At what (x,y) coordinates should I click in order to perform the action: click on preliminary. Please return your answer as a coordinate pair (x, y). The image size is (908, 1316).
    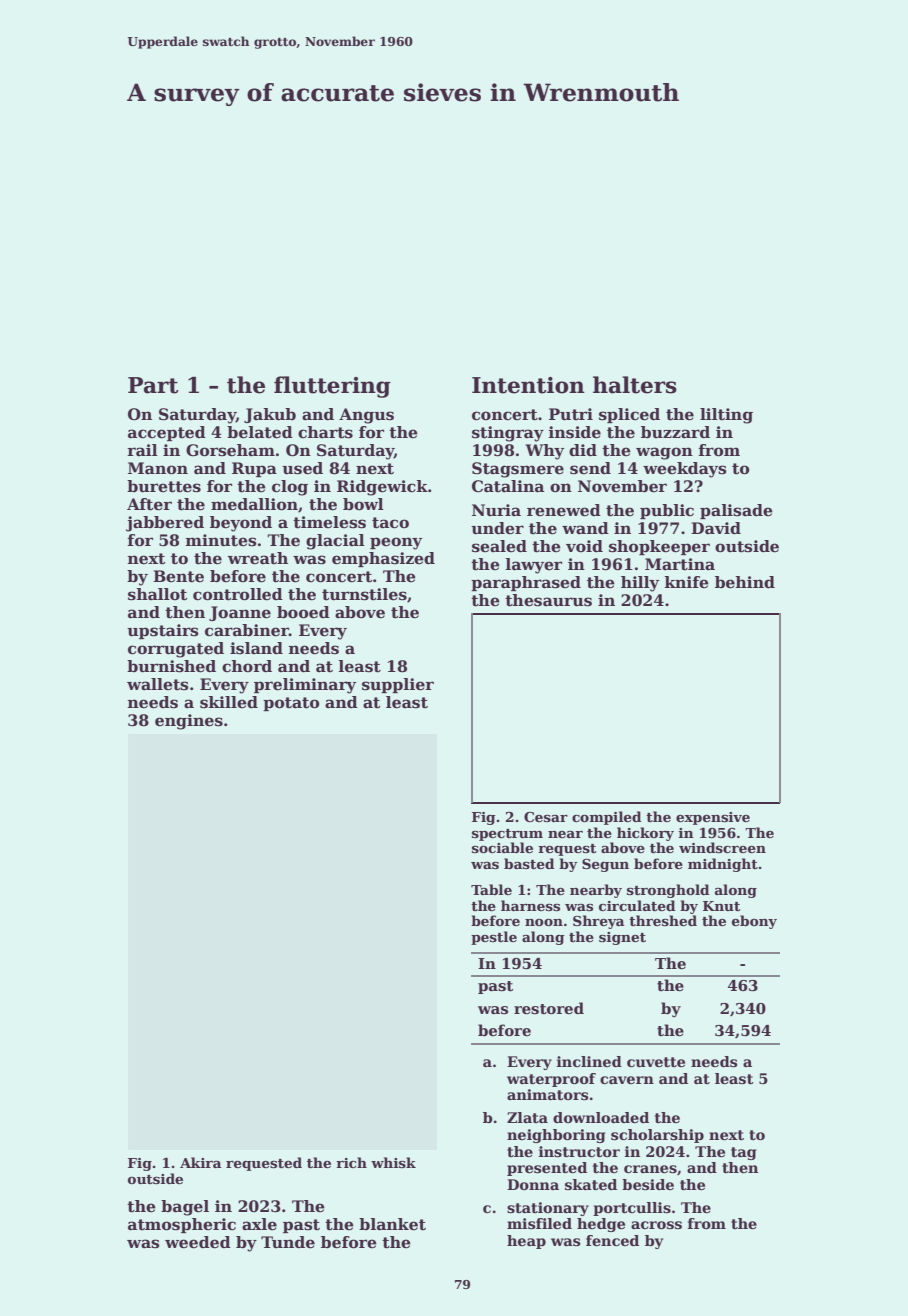
    Looking at the image, I should click on (305, 686).
